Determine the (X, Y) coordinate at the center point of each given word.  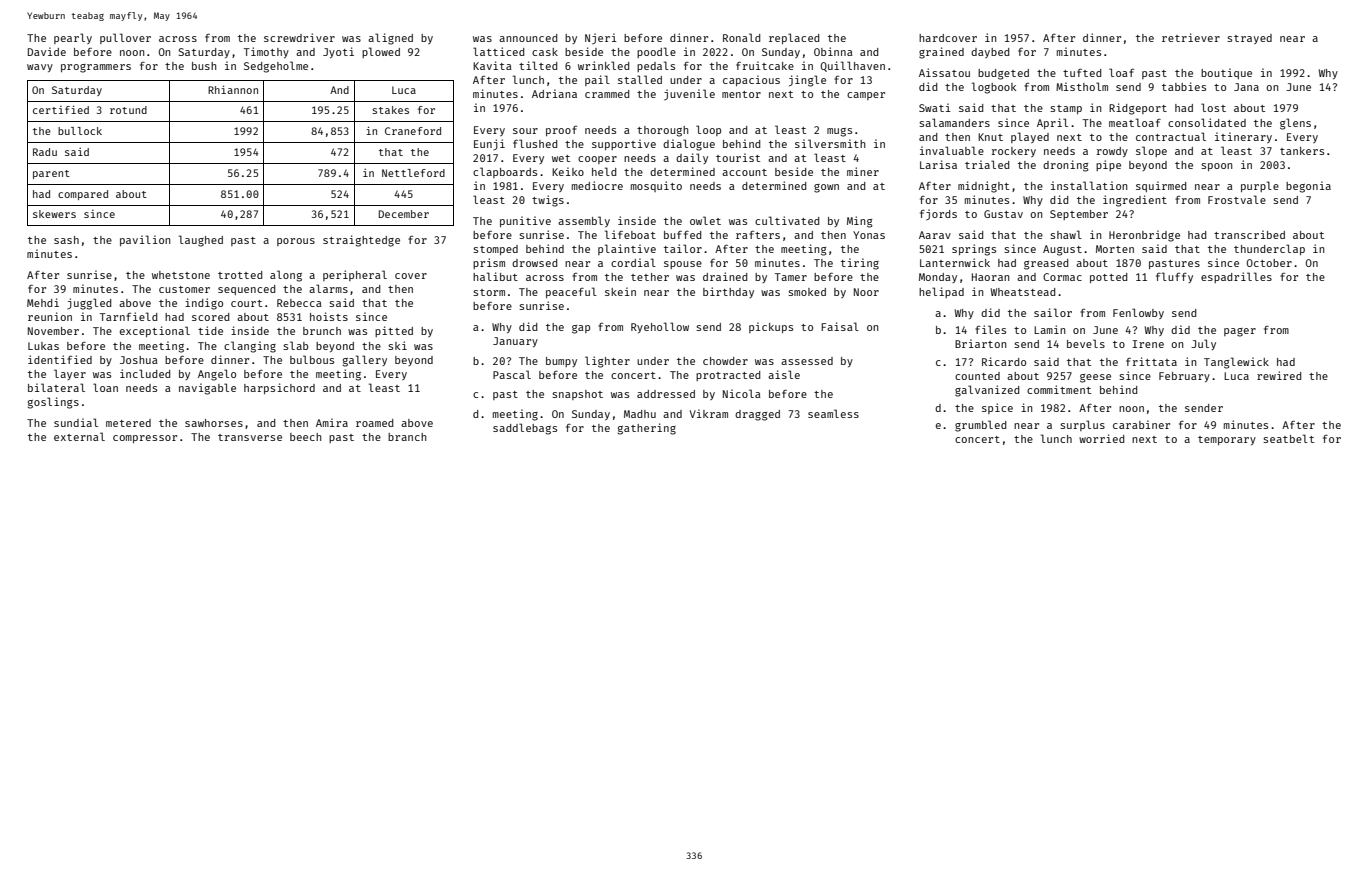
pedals (656, 66)
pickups (771, 327)
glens (1295, 124)
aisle (784, 374)
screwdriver (299, 37)
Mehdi (43, 302)
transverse (250, 437)
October (1269, 263)
